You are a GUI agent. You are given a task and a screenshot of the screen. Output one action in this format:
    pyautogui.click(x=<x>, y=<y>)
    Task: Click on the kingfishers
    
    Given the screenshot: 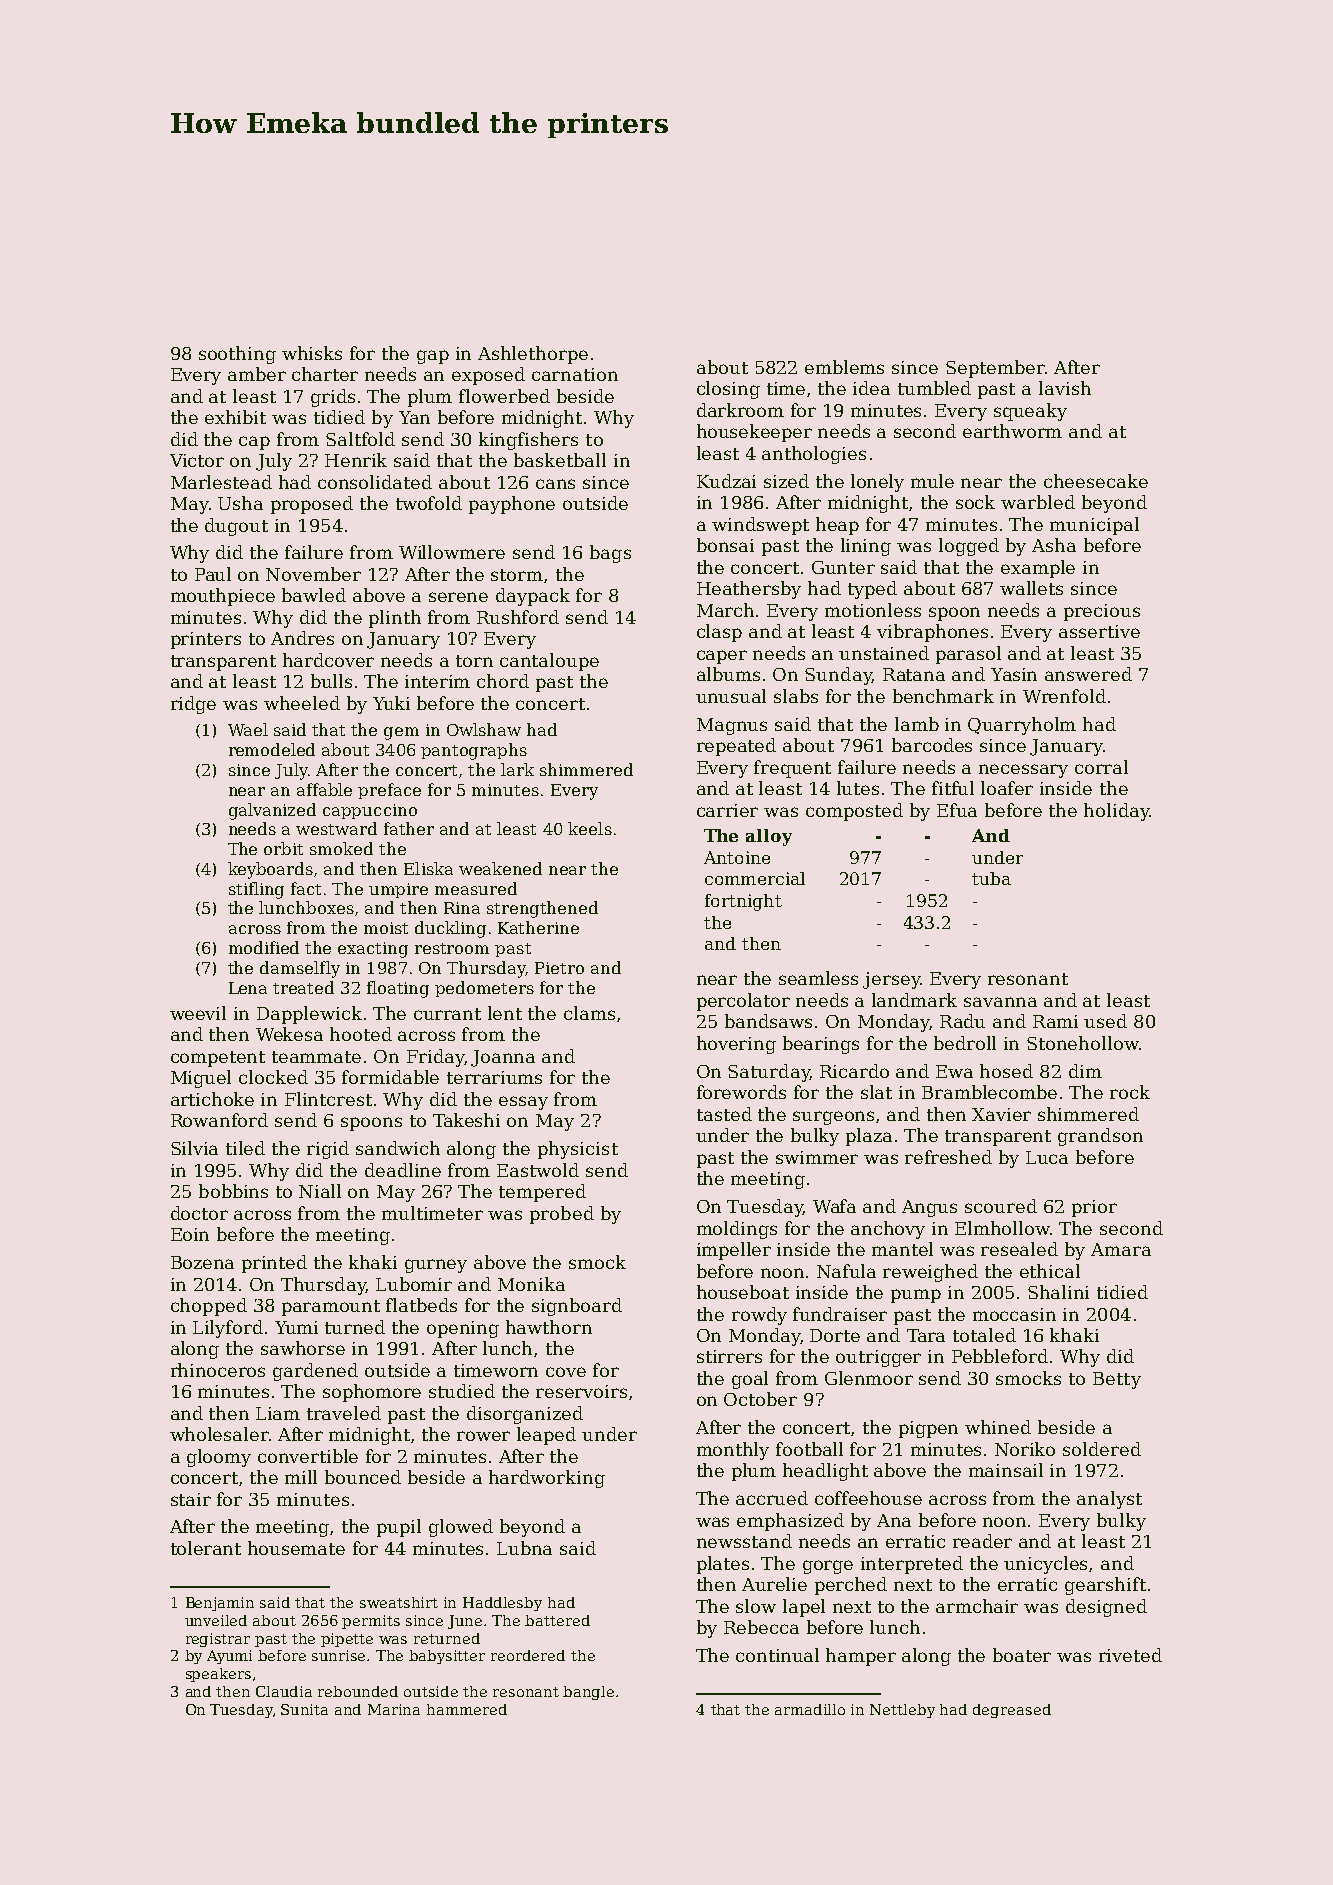 What is the action you would take?
    pyautogui.click(x=528, y=441)
